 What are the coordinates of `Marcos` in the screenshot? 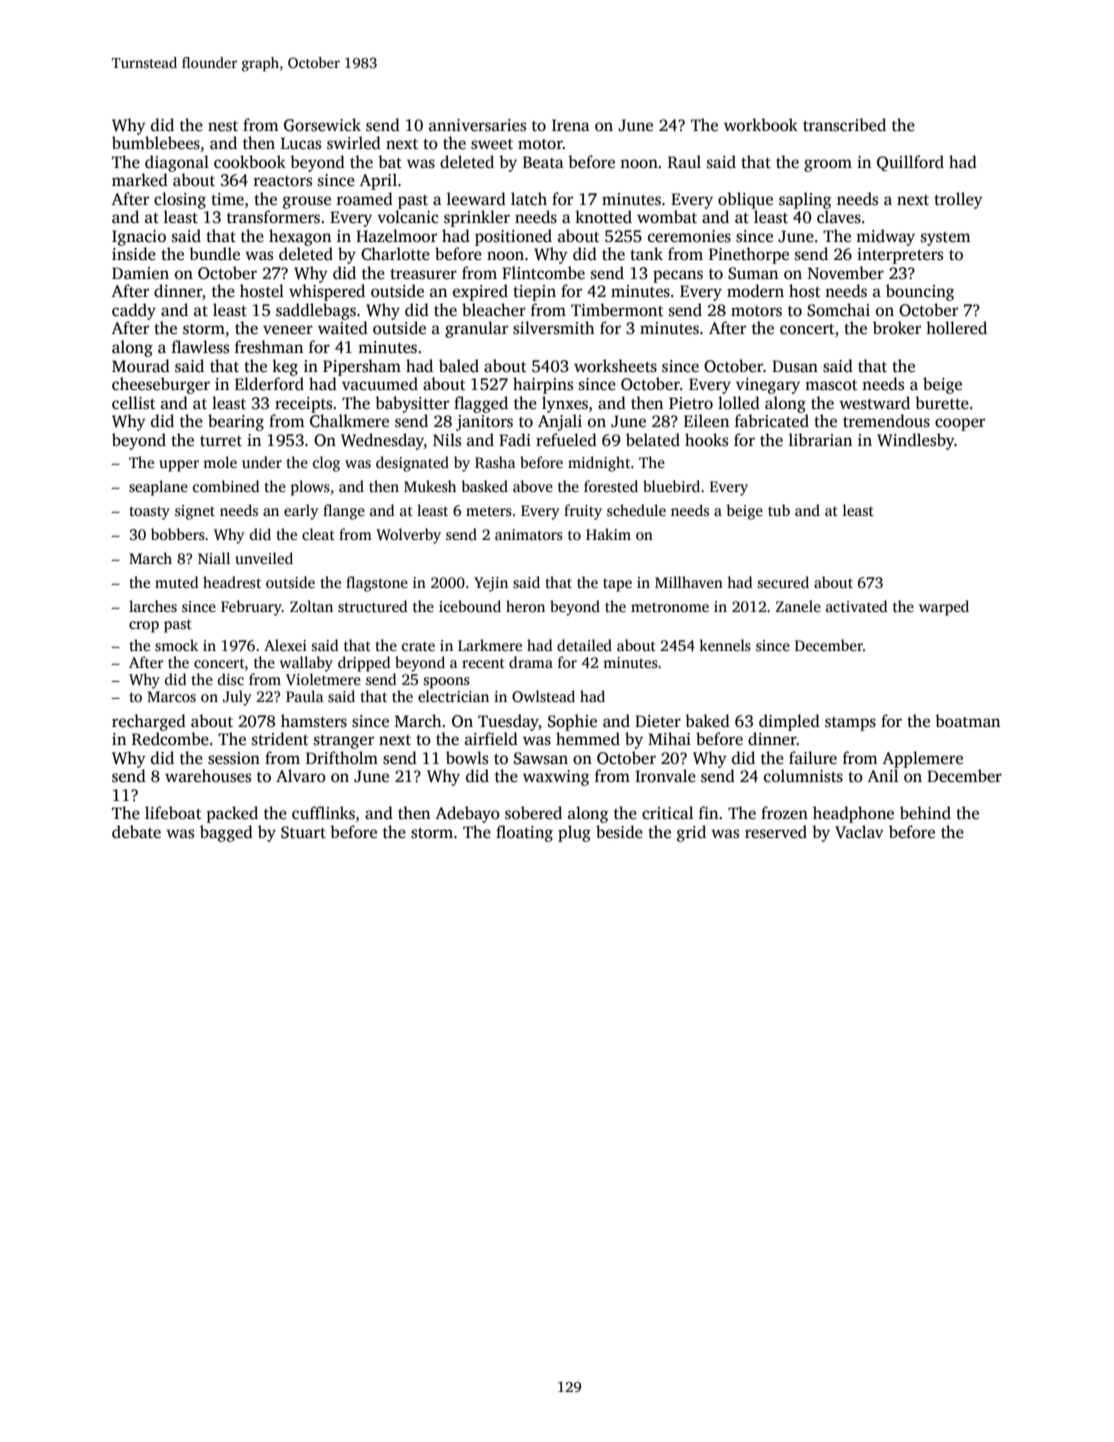 It's located at (171, 696).
